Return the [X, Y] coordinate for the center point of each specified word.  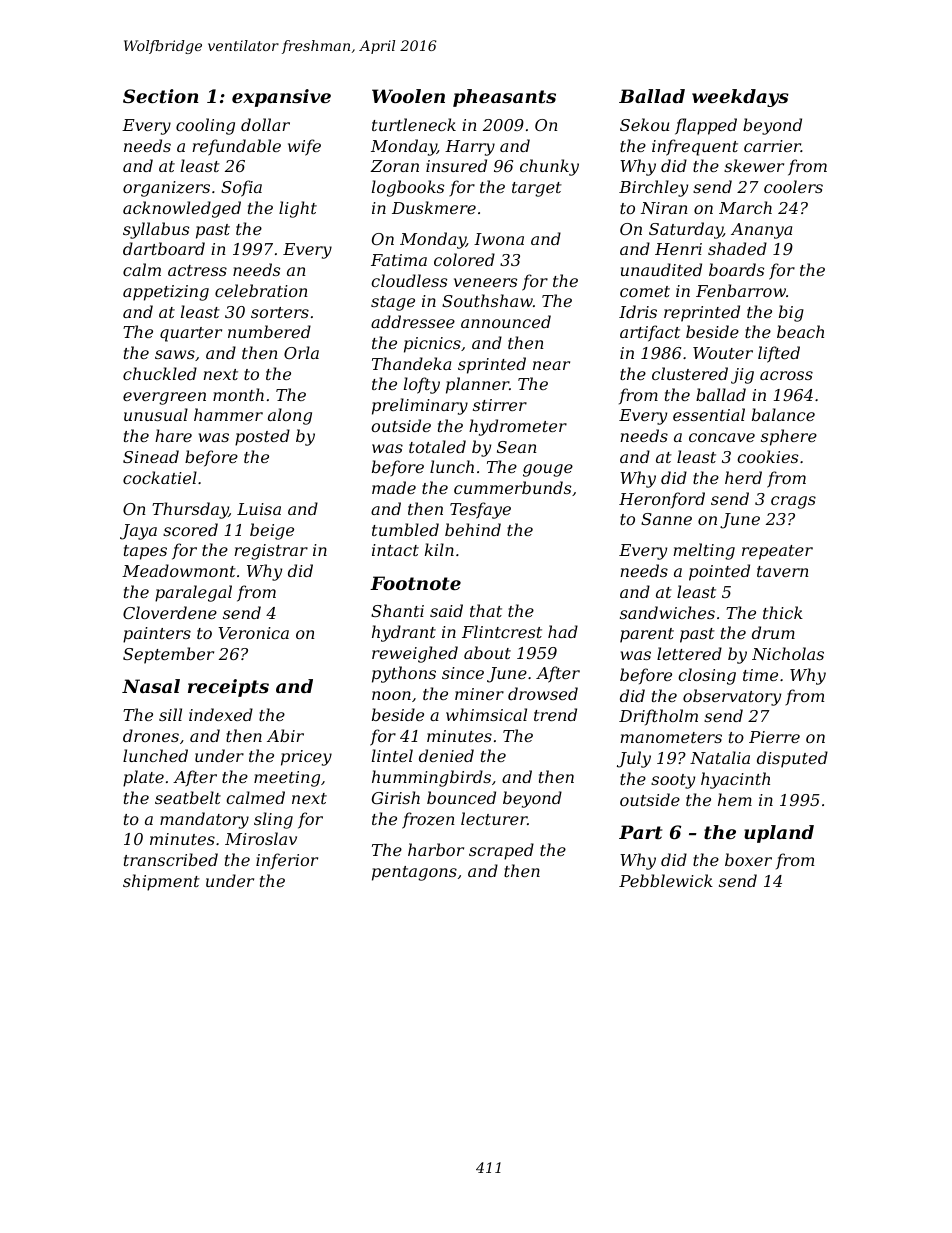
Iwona [499, 239]
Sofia [241, 188]
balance [783, 414]
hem [735, 799]
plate [143, 778]
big [791, 313]
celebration [261, 290]
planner [477, 385]
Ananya [761, 231]
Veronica [253, 633]
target [537, 189]
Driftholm [658, 717]
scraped [501, 851]
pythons [404, 674]
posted [262, 437]
